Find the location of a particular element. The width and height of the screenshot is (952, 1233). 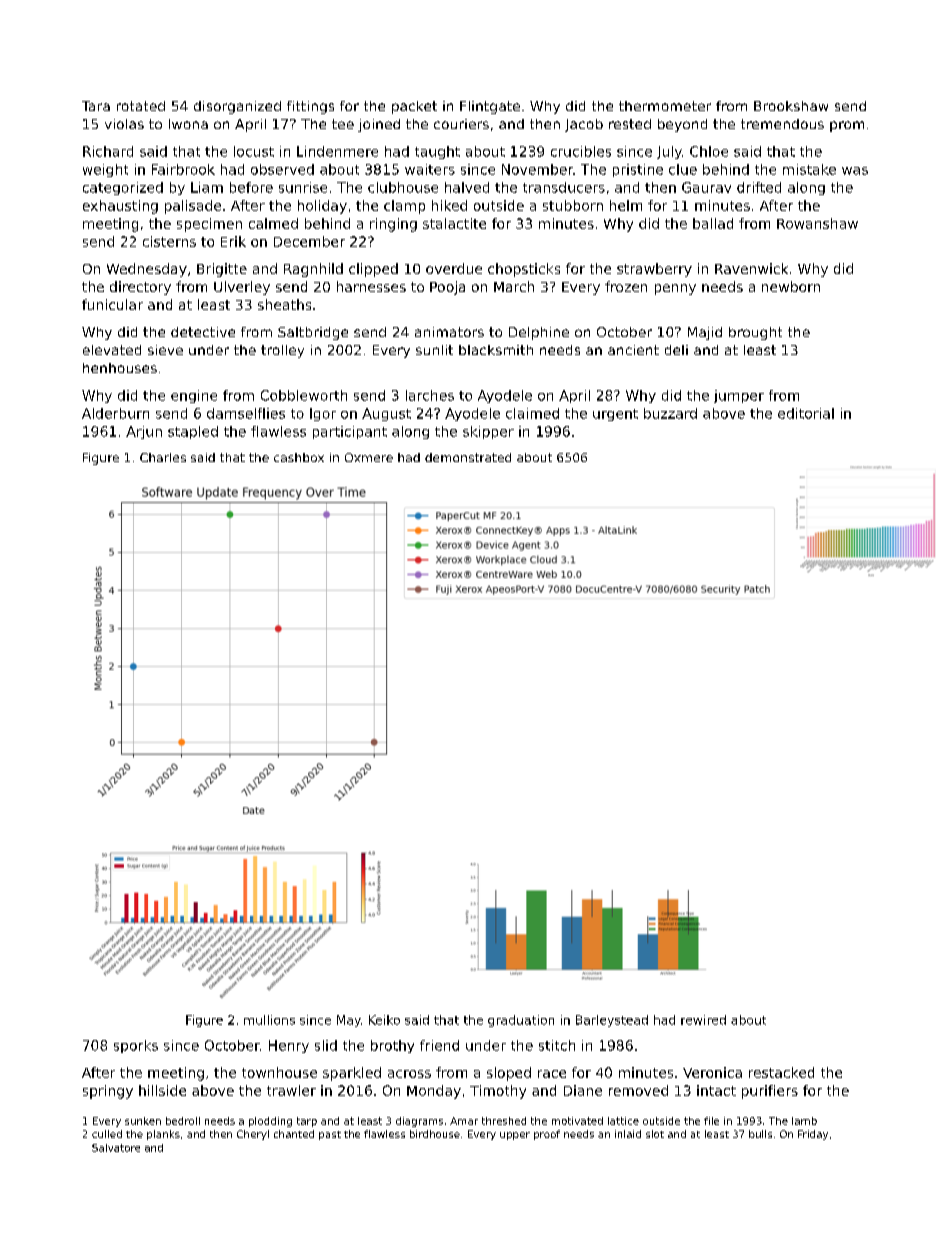

thermometer is located at coordinates (665, 106).
